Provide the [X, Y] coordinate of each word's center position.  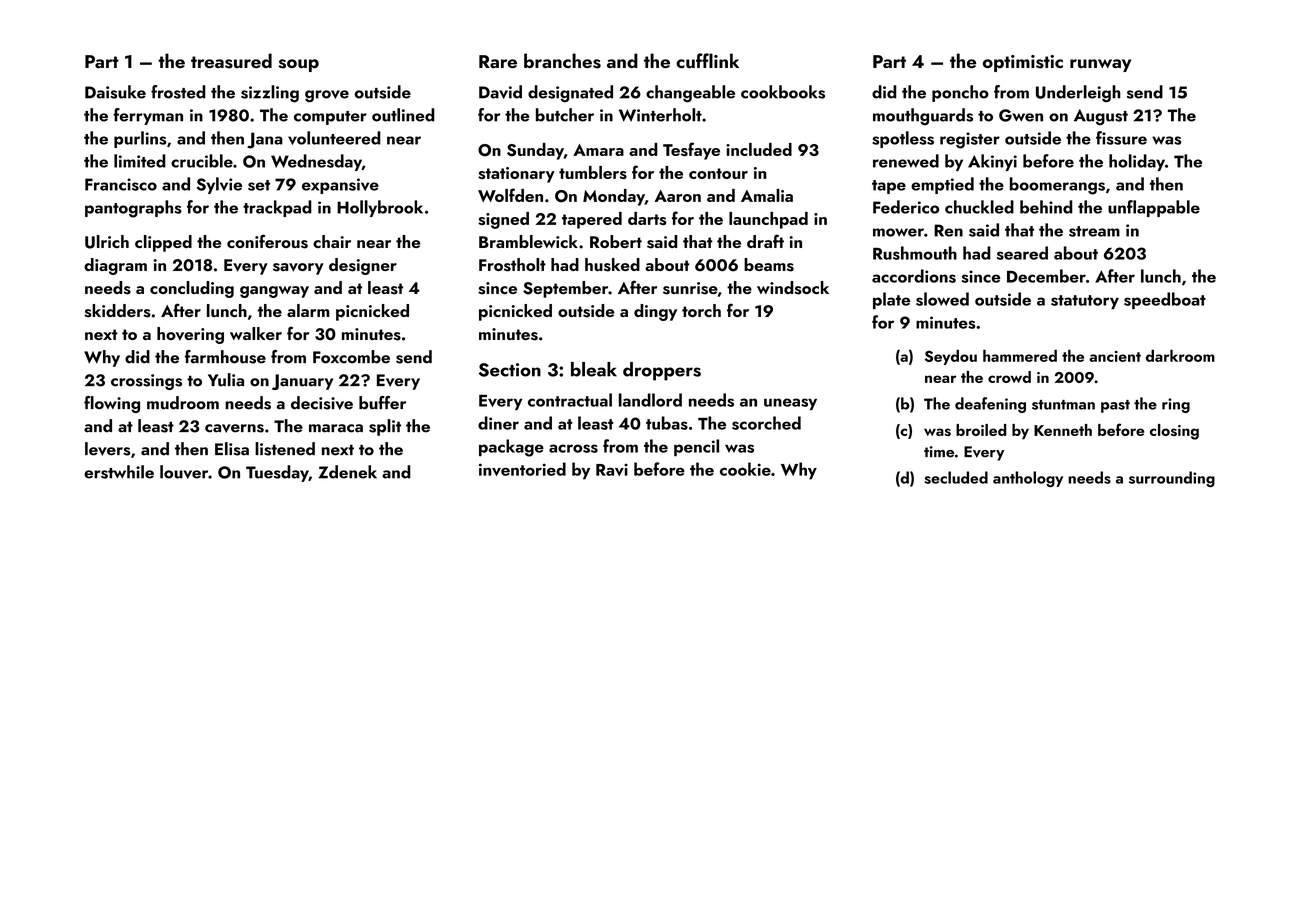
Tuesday [277, 473]
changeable [690, 94]
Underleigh [1078, 94]
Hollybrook [380, 208]
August [1101, 117]
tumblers [593, 172]
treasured [231, 61]
